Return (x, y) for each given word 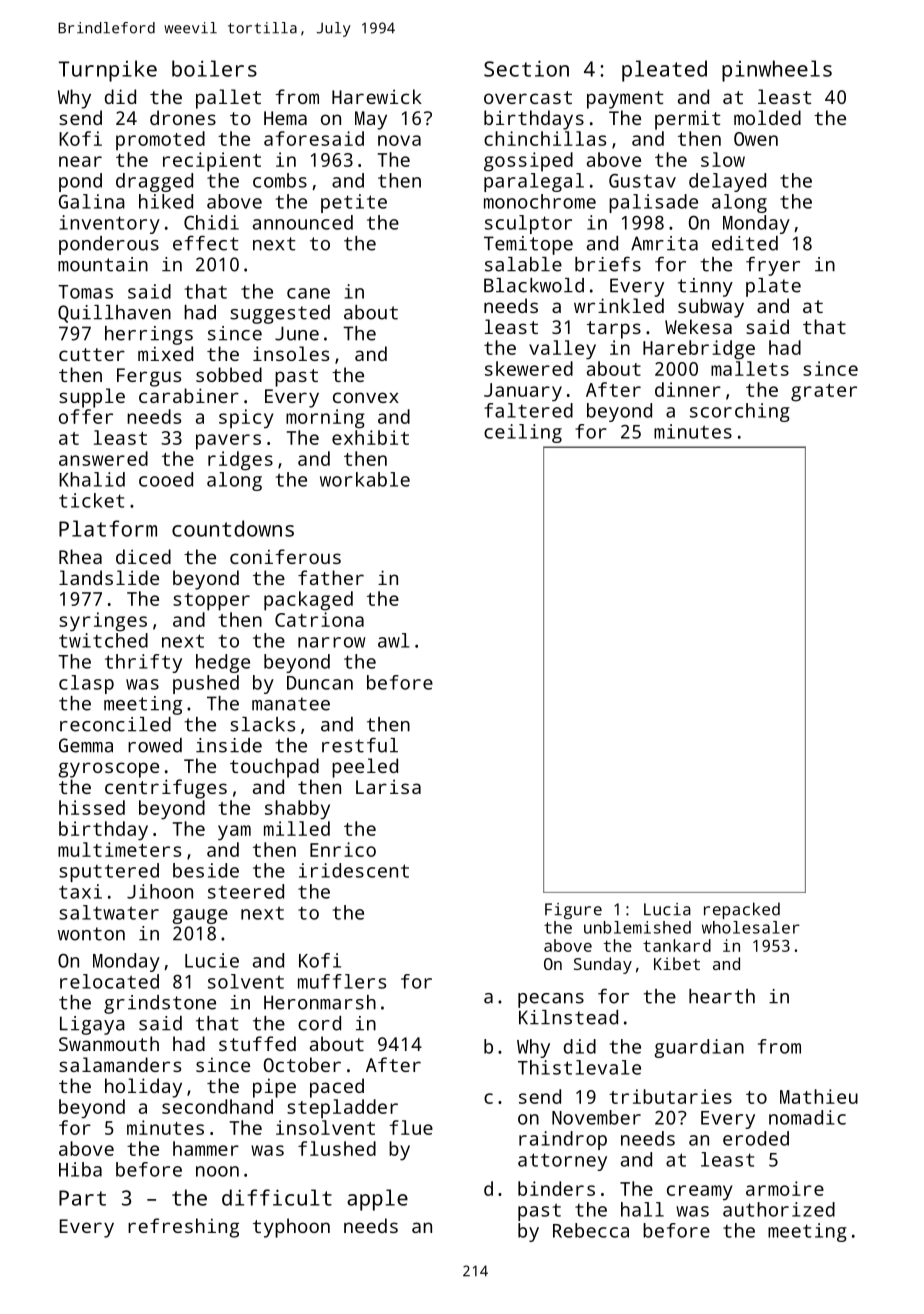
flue (411, 1127)
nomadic (807, 1117)
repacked (742, 910)
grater (824, 393)
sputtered (109, 872)
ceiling (523, 433)
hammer (206, 1148)
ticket (91, 500)
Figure (573, 911)
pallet (228, 99)
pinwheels (777, 71)
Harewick (377, 96)
